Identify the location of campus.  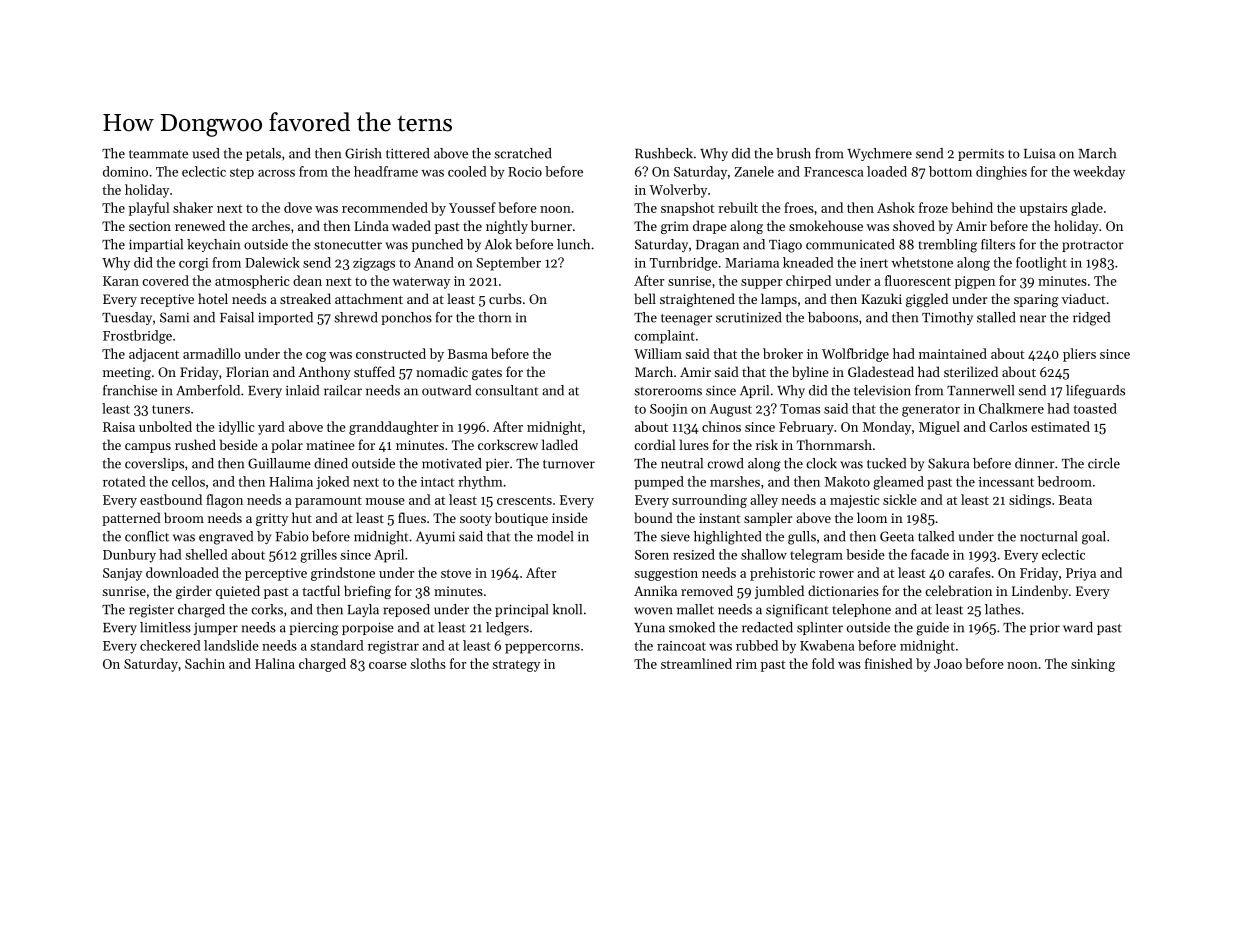
(148, 448).
